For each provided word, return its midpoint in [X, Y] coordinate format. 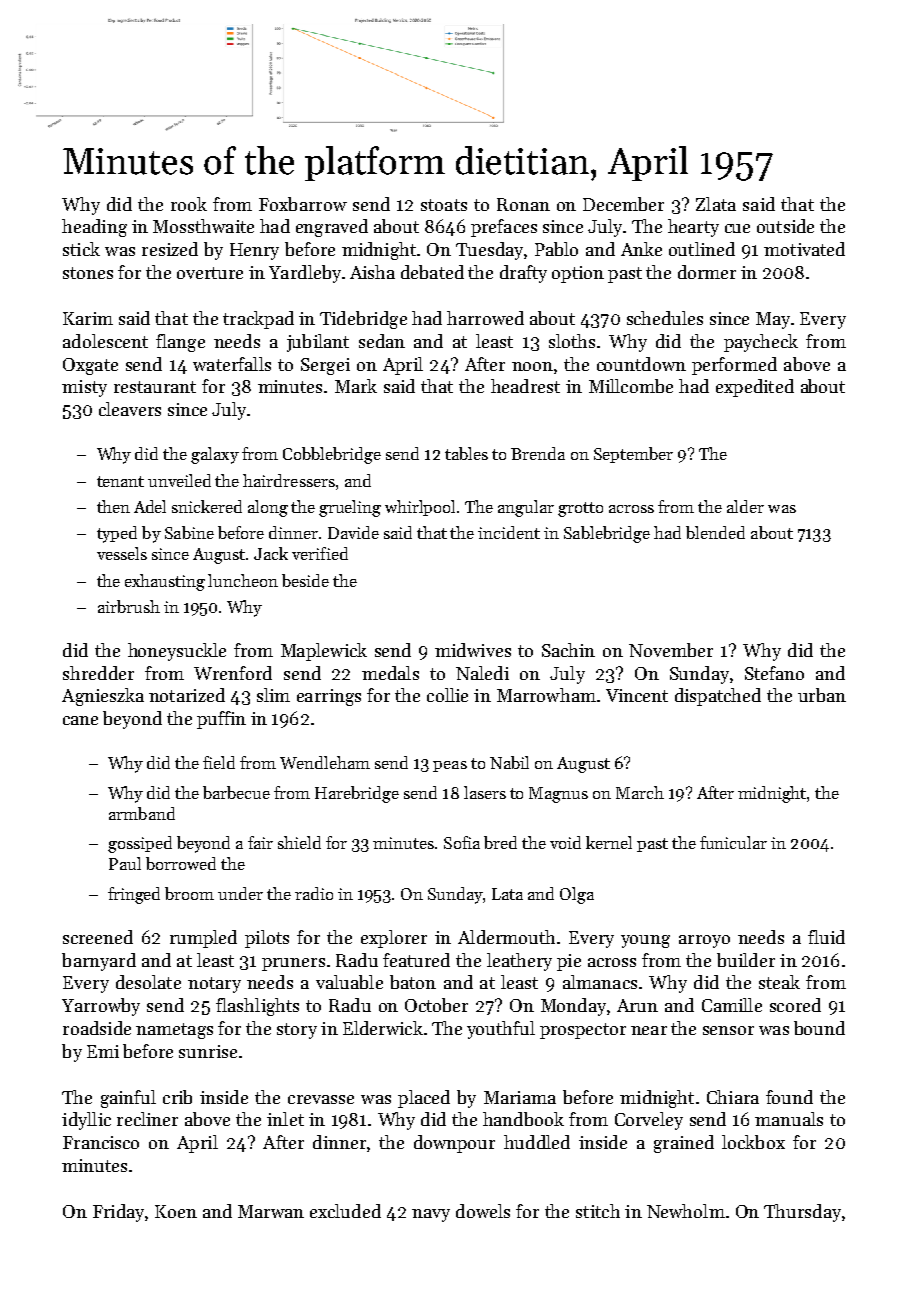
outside [785, 226]
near [649, 1030]
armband [142, 813]
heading [94, 228]
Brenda [538, 453]
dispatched [718, 697]
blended [715, 532]
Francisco [101, 1142]
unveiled [179, 480]
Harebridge [357, 794]
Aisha [372, 272]
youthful [501, 1030]
